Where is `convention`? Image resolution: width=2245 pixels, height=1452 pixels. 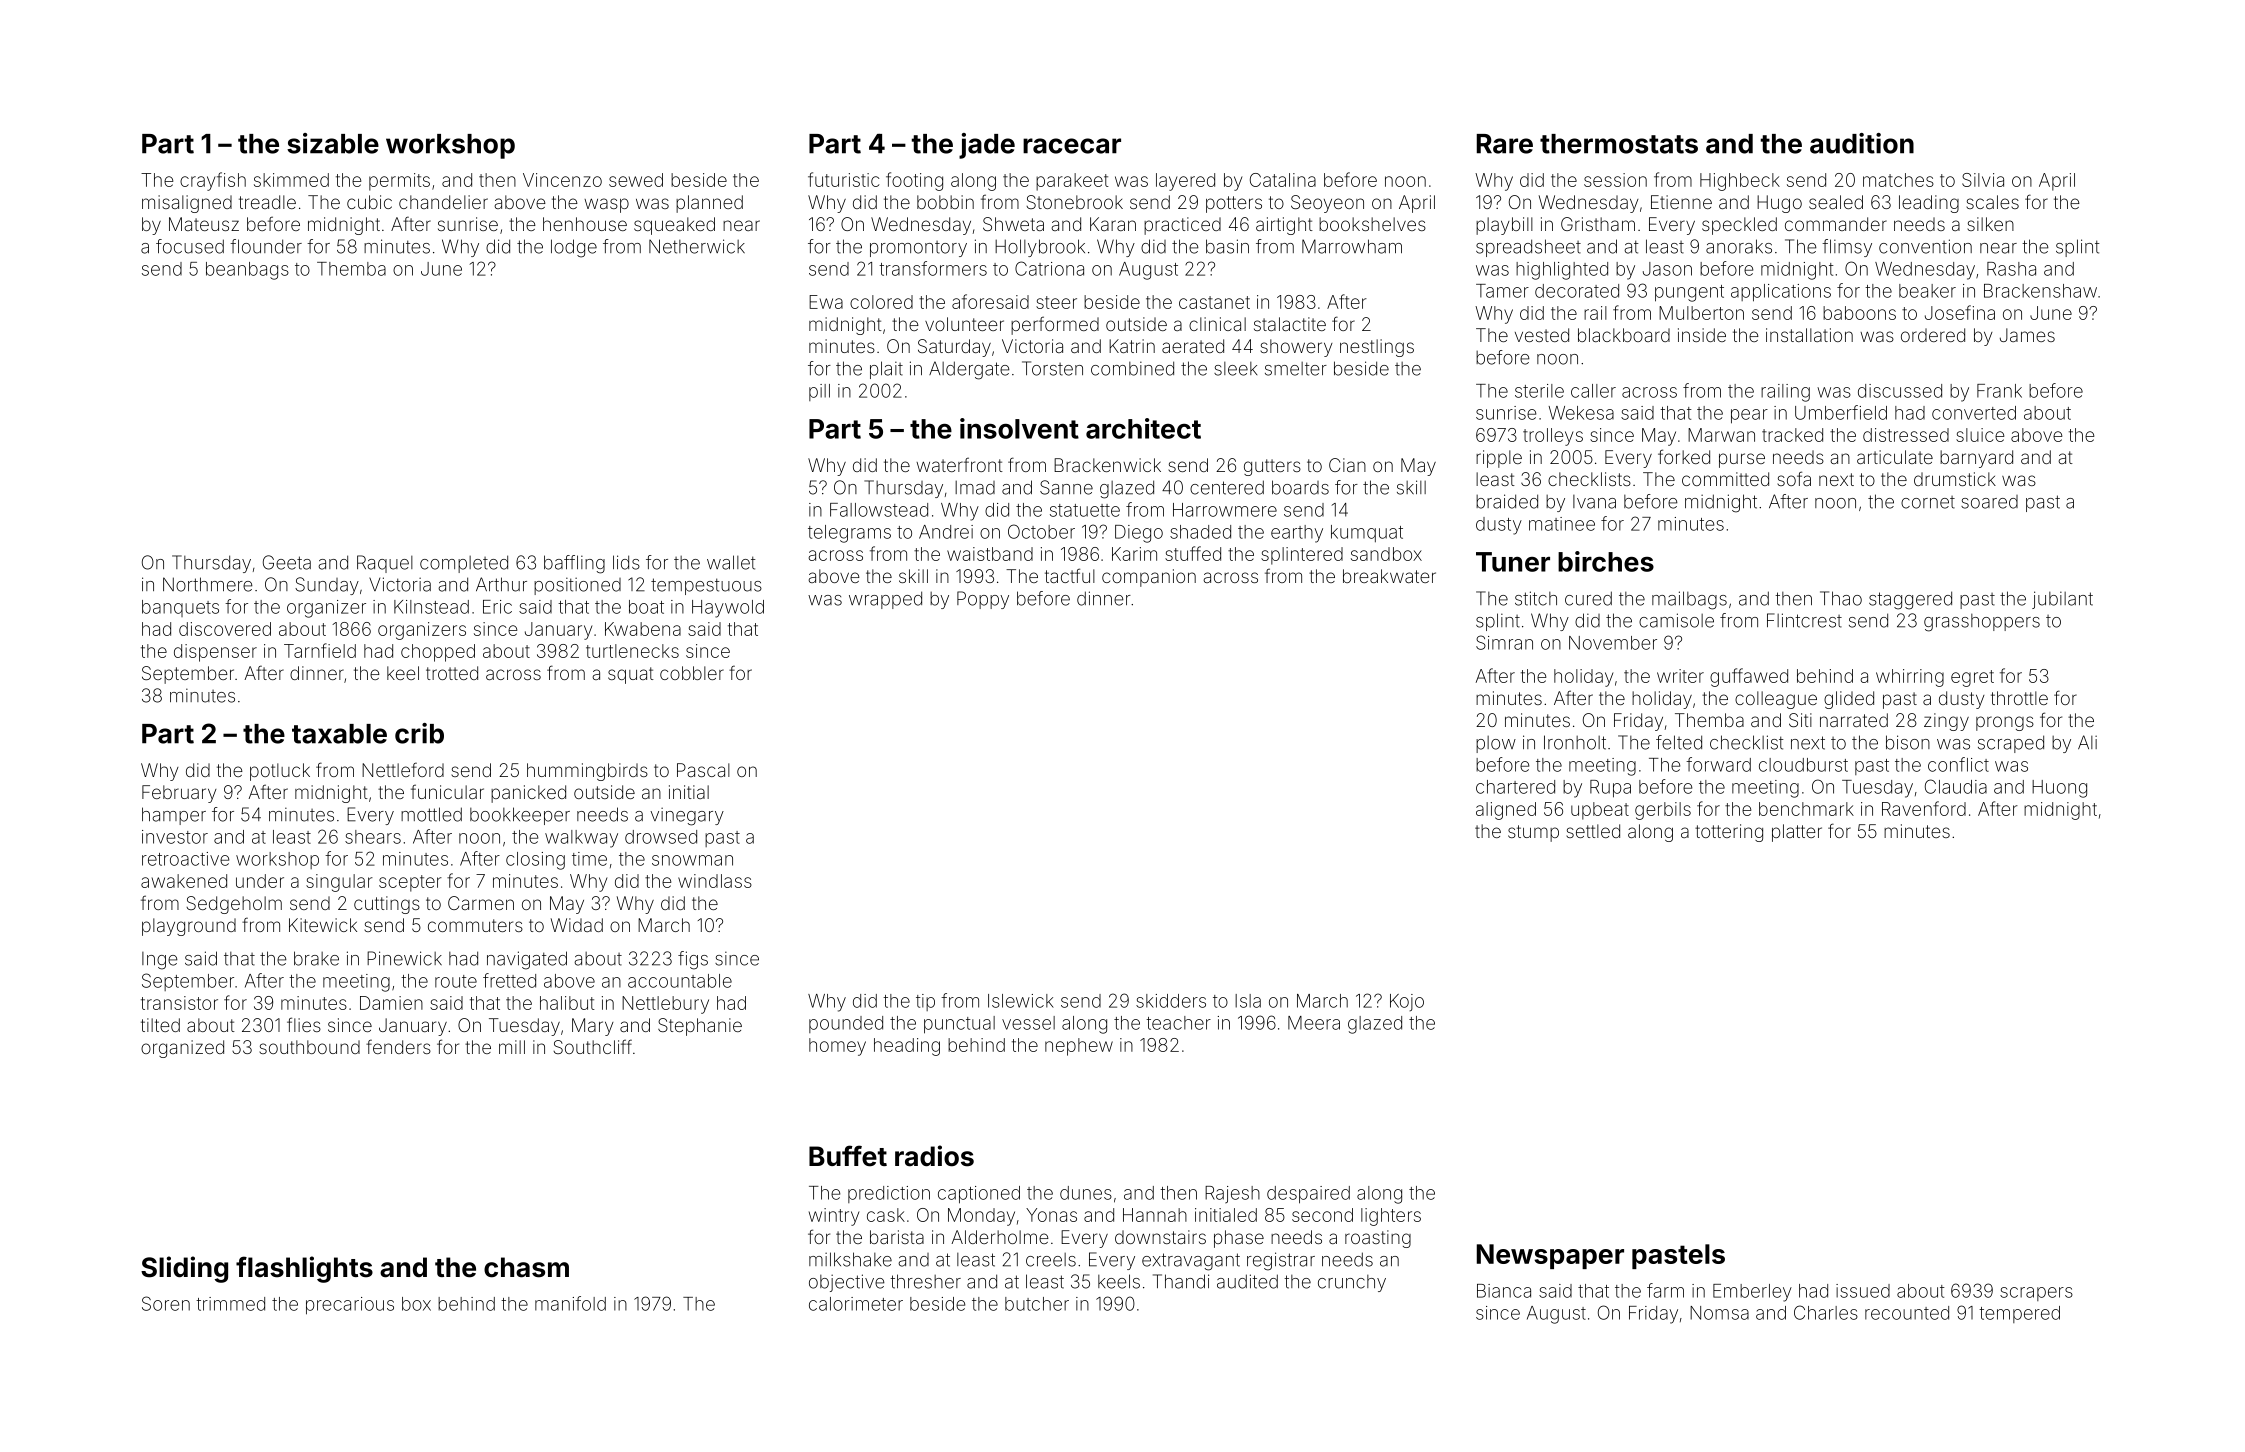 convention is located at coordinates (1925, 246).
